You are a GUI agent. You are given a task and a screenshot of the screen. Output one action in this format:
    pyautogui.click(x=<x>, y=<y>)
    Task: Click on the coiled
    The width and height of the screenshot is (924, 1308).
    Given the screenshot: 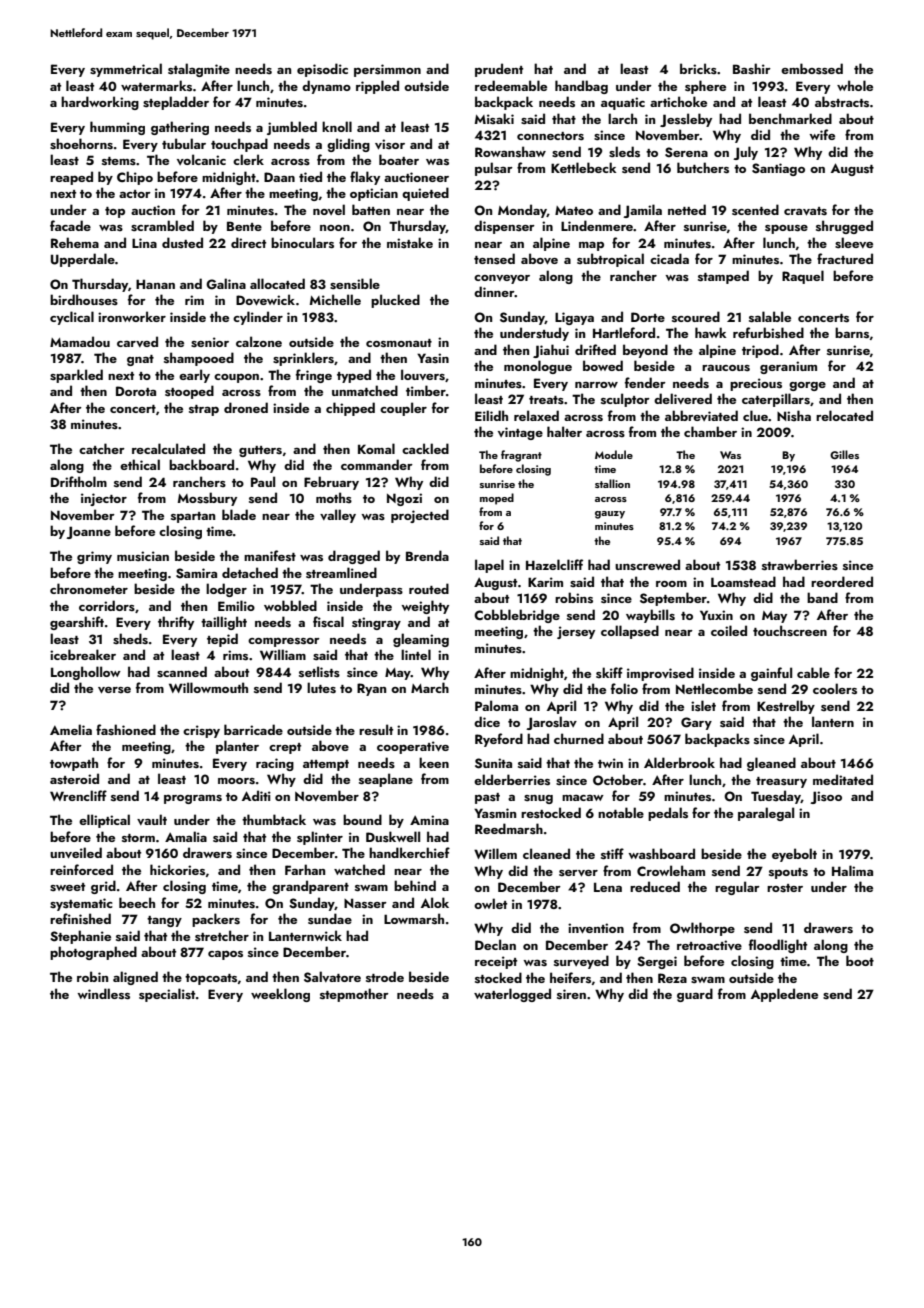 What is the action you would take?
    pyautogui.click(x=729, y=630)
